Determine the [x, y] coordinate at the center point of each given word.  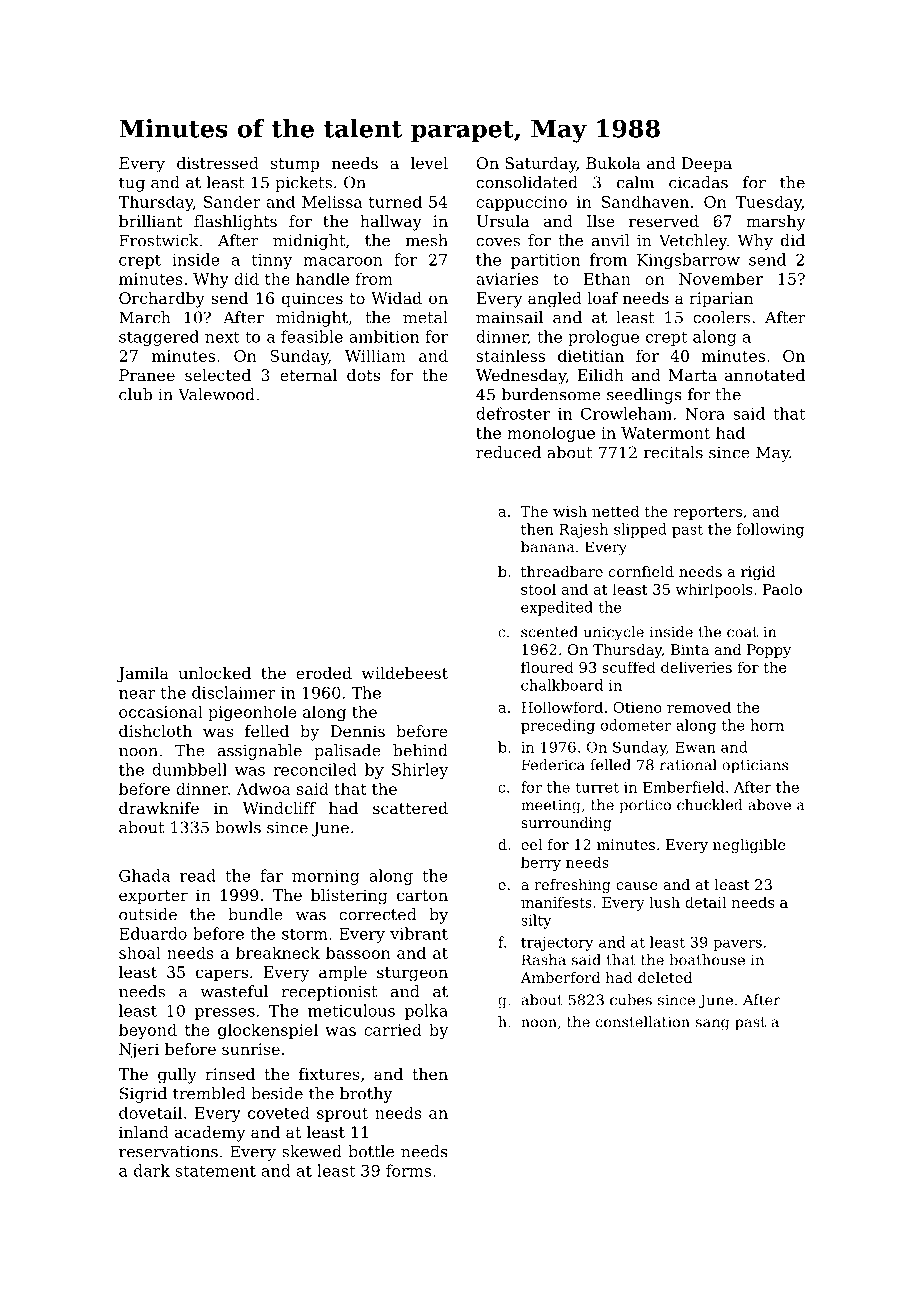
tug [132, 184]
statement [216, 1171]
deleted [665, 977]
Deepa [707, 165]
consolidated [527, 182]
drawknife [159, 808]
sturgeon [412, 974]
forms [408, 1170]
